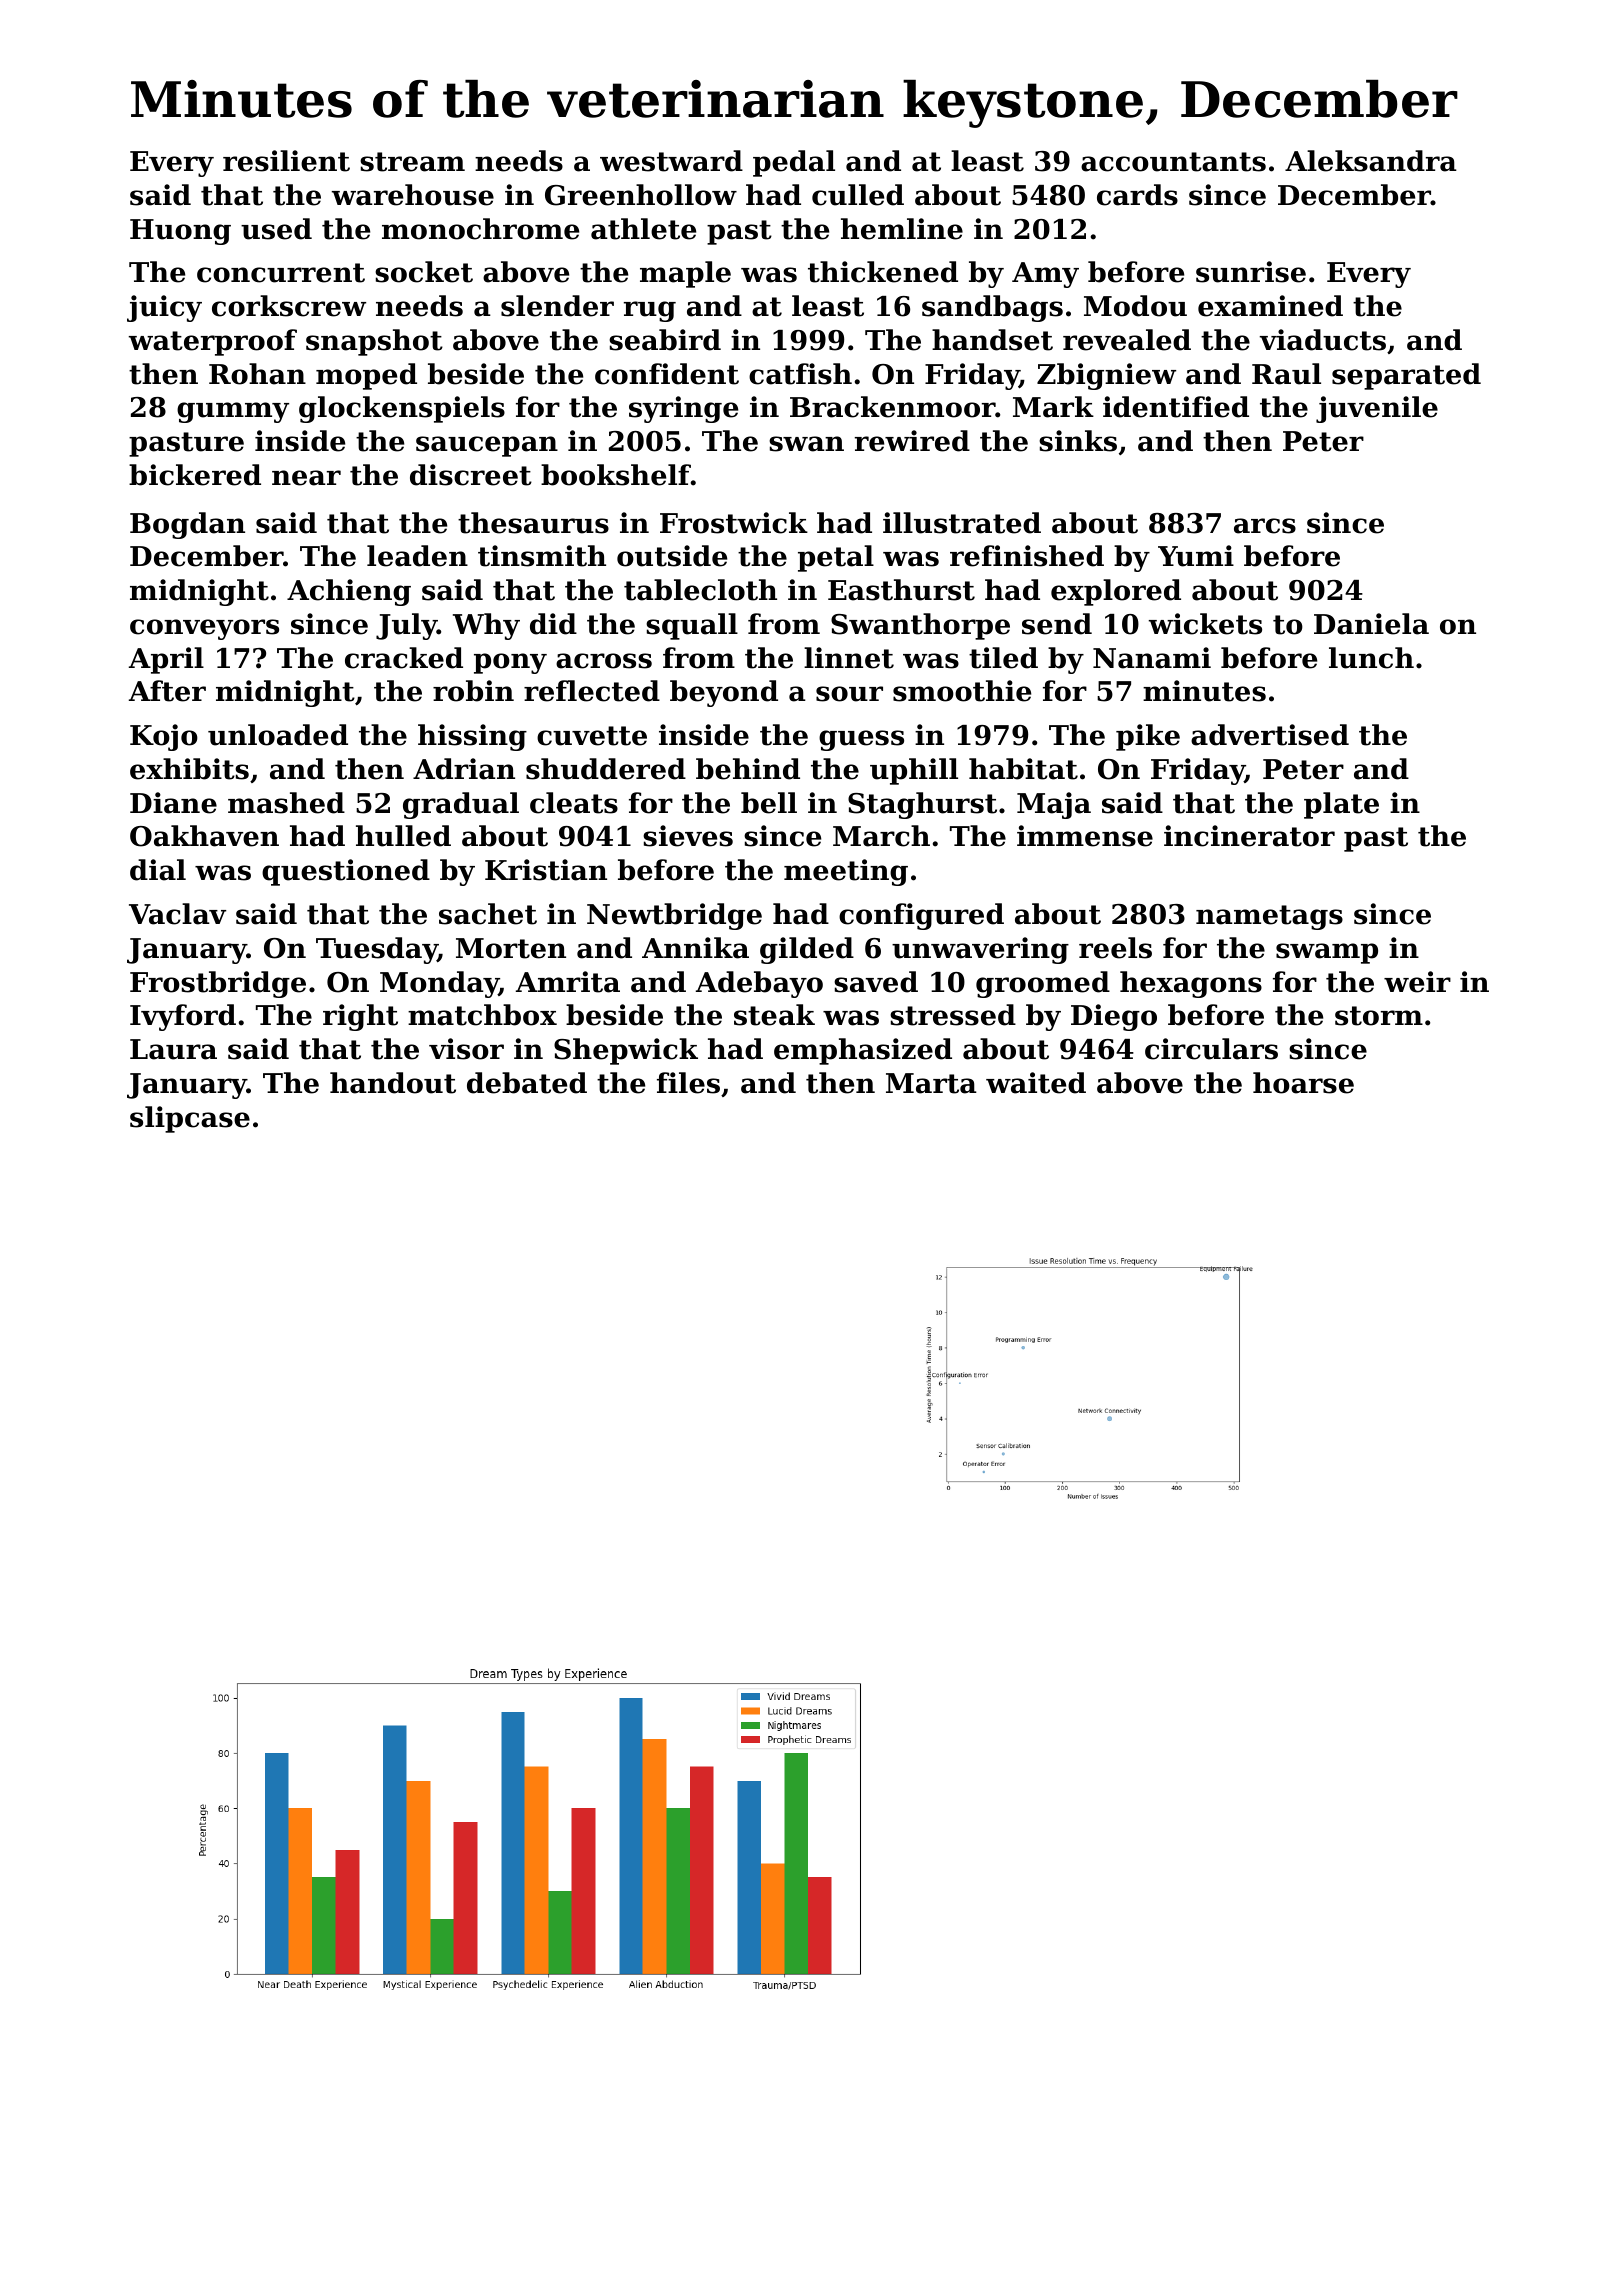  I want to click on unwavering, so click(980, 950).
